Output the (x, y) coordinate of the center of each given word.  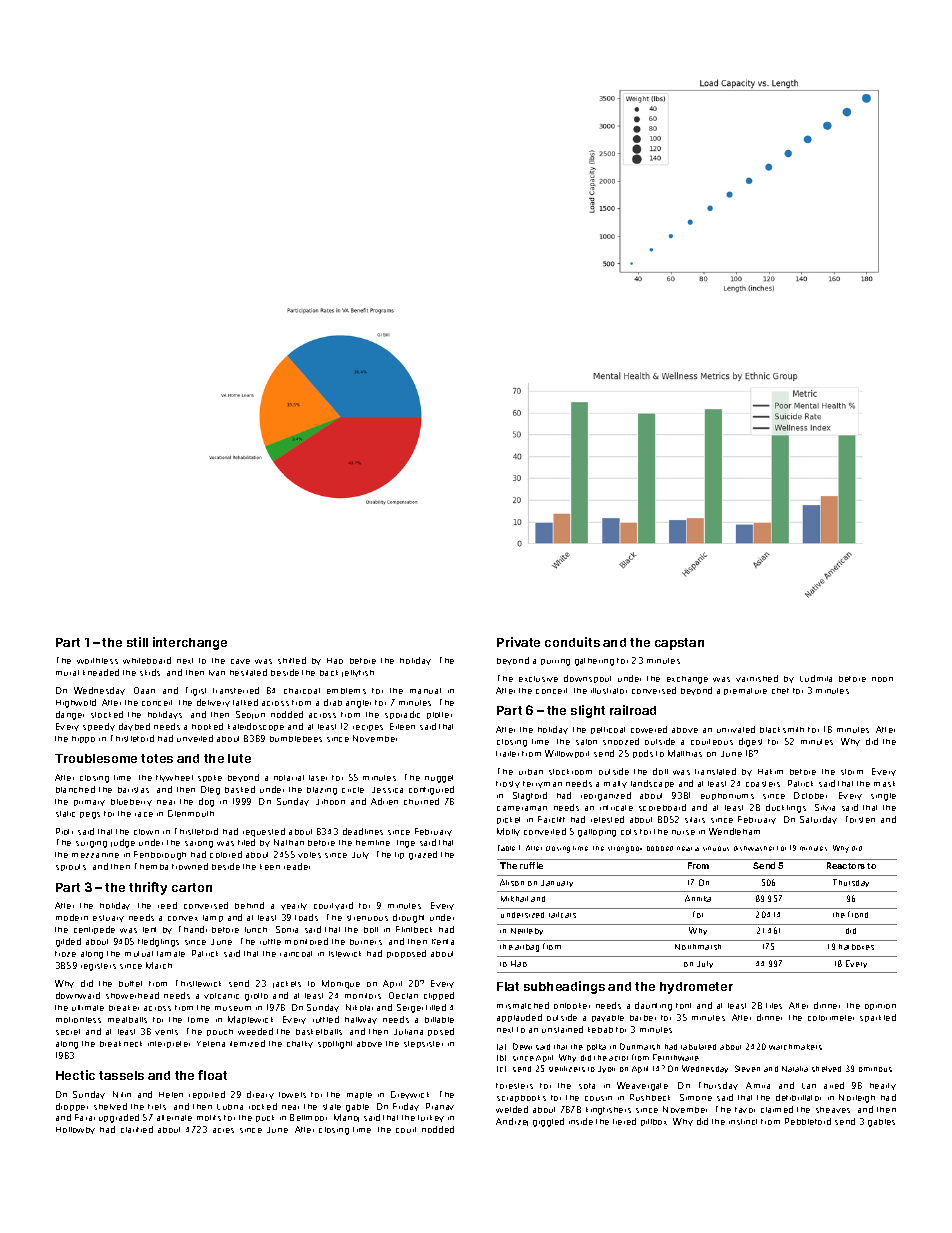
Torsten (860, 819)
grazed (423, 855)
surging (91, 844)
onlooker (572, 1006)
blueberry (131, 802)
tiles (774, 1006)
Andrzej (512, 1122)
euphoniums (727, 796)
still (137, 642)
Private (518, 642)
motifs (209, 1118)
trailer (507, 754)
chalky (300, 1044)
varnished (757, 678)
